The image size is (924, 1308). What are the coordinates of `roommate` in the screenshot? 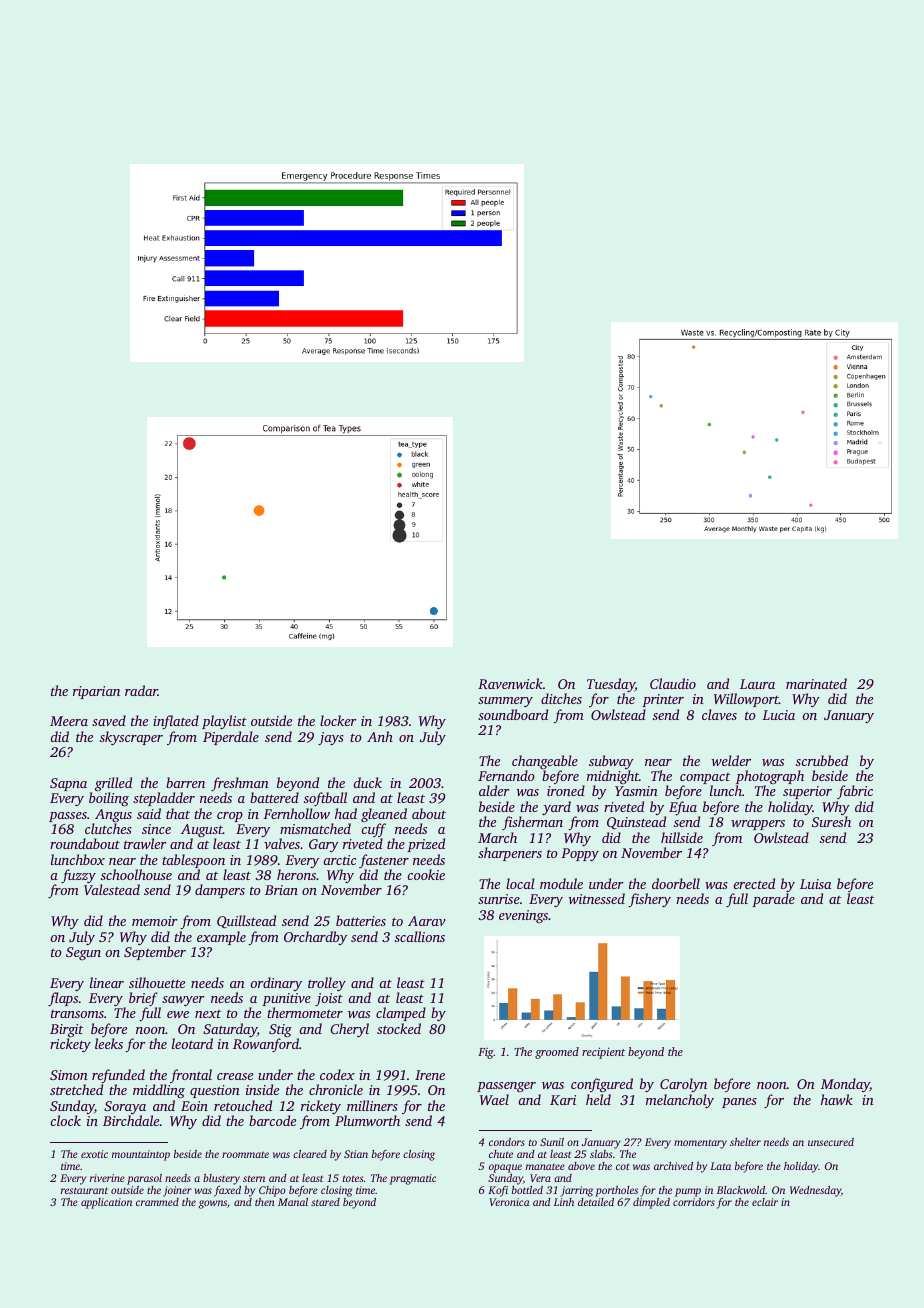 It's located at (245, 1154).
